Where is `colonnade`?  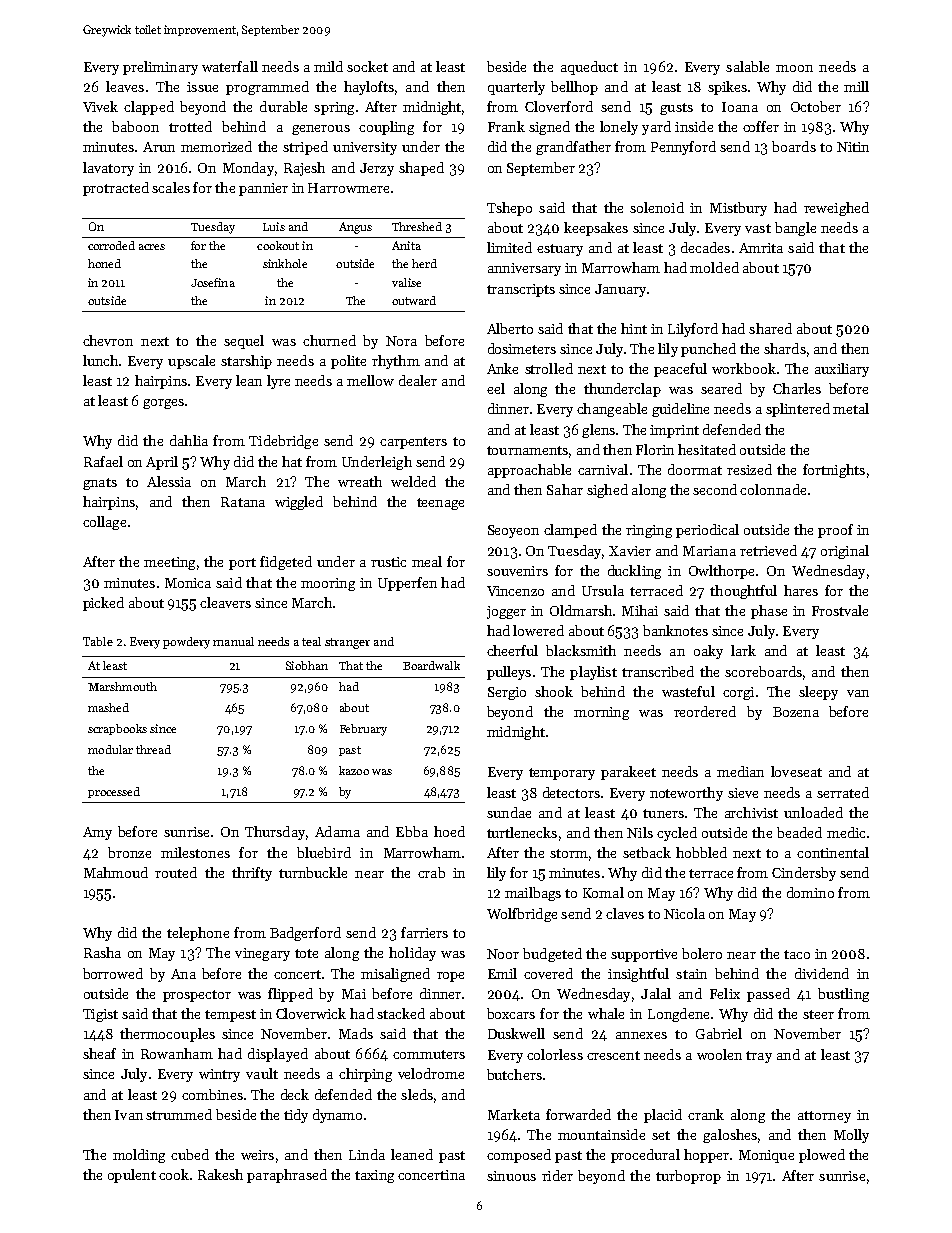 colonnade is located at coordinates (773, 489).
